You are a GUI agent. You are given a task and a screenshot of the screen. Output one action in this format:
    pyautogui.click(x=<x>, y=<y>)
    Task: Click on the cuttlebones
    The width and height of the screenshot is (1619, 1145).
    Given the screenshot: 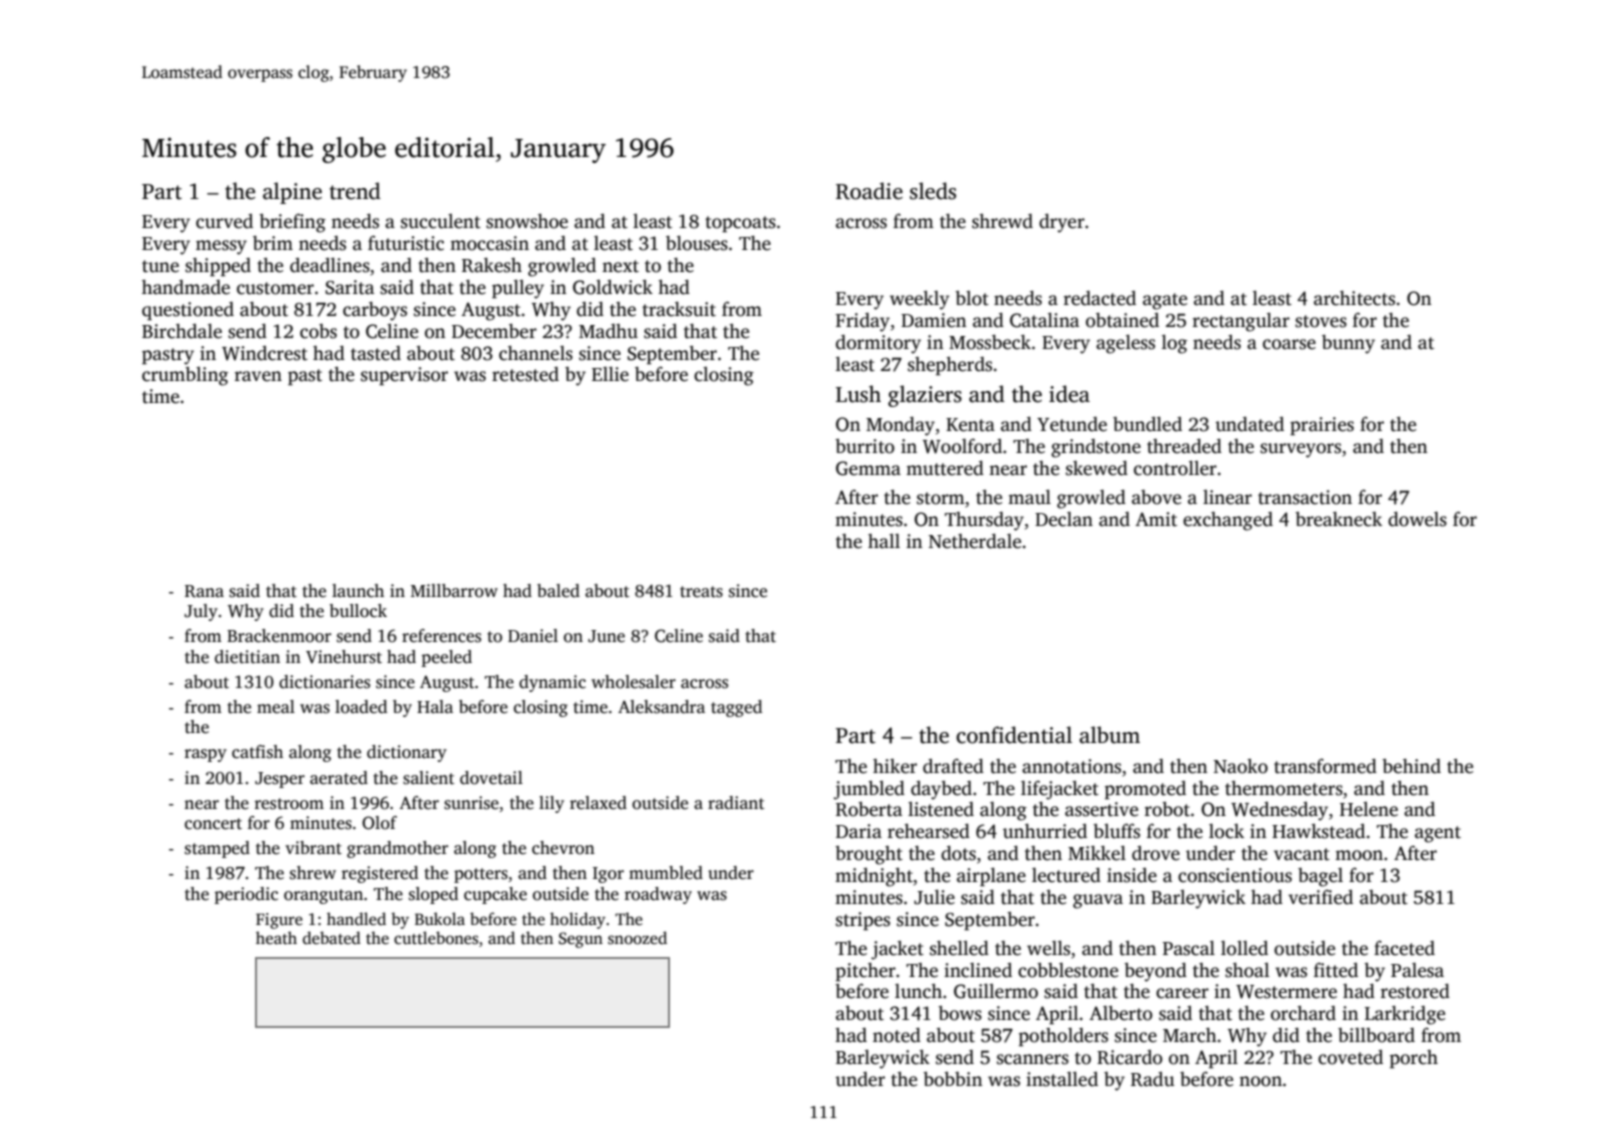 What is the action you would take?
    pyautogui.click(x=436, y=938)
